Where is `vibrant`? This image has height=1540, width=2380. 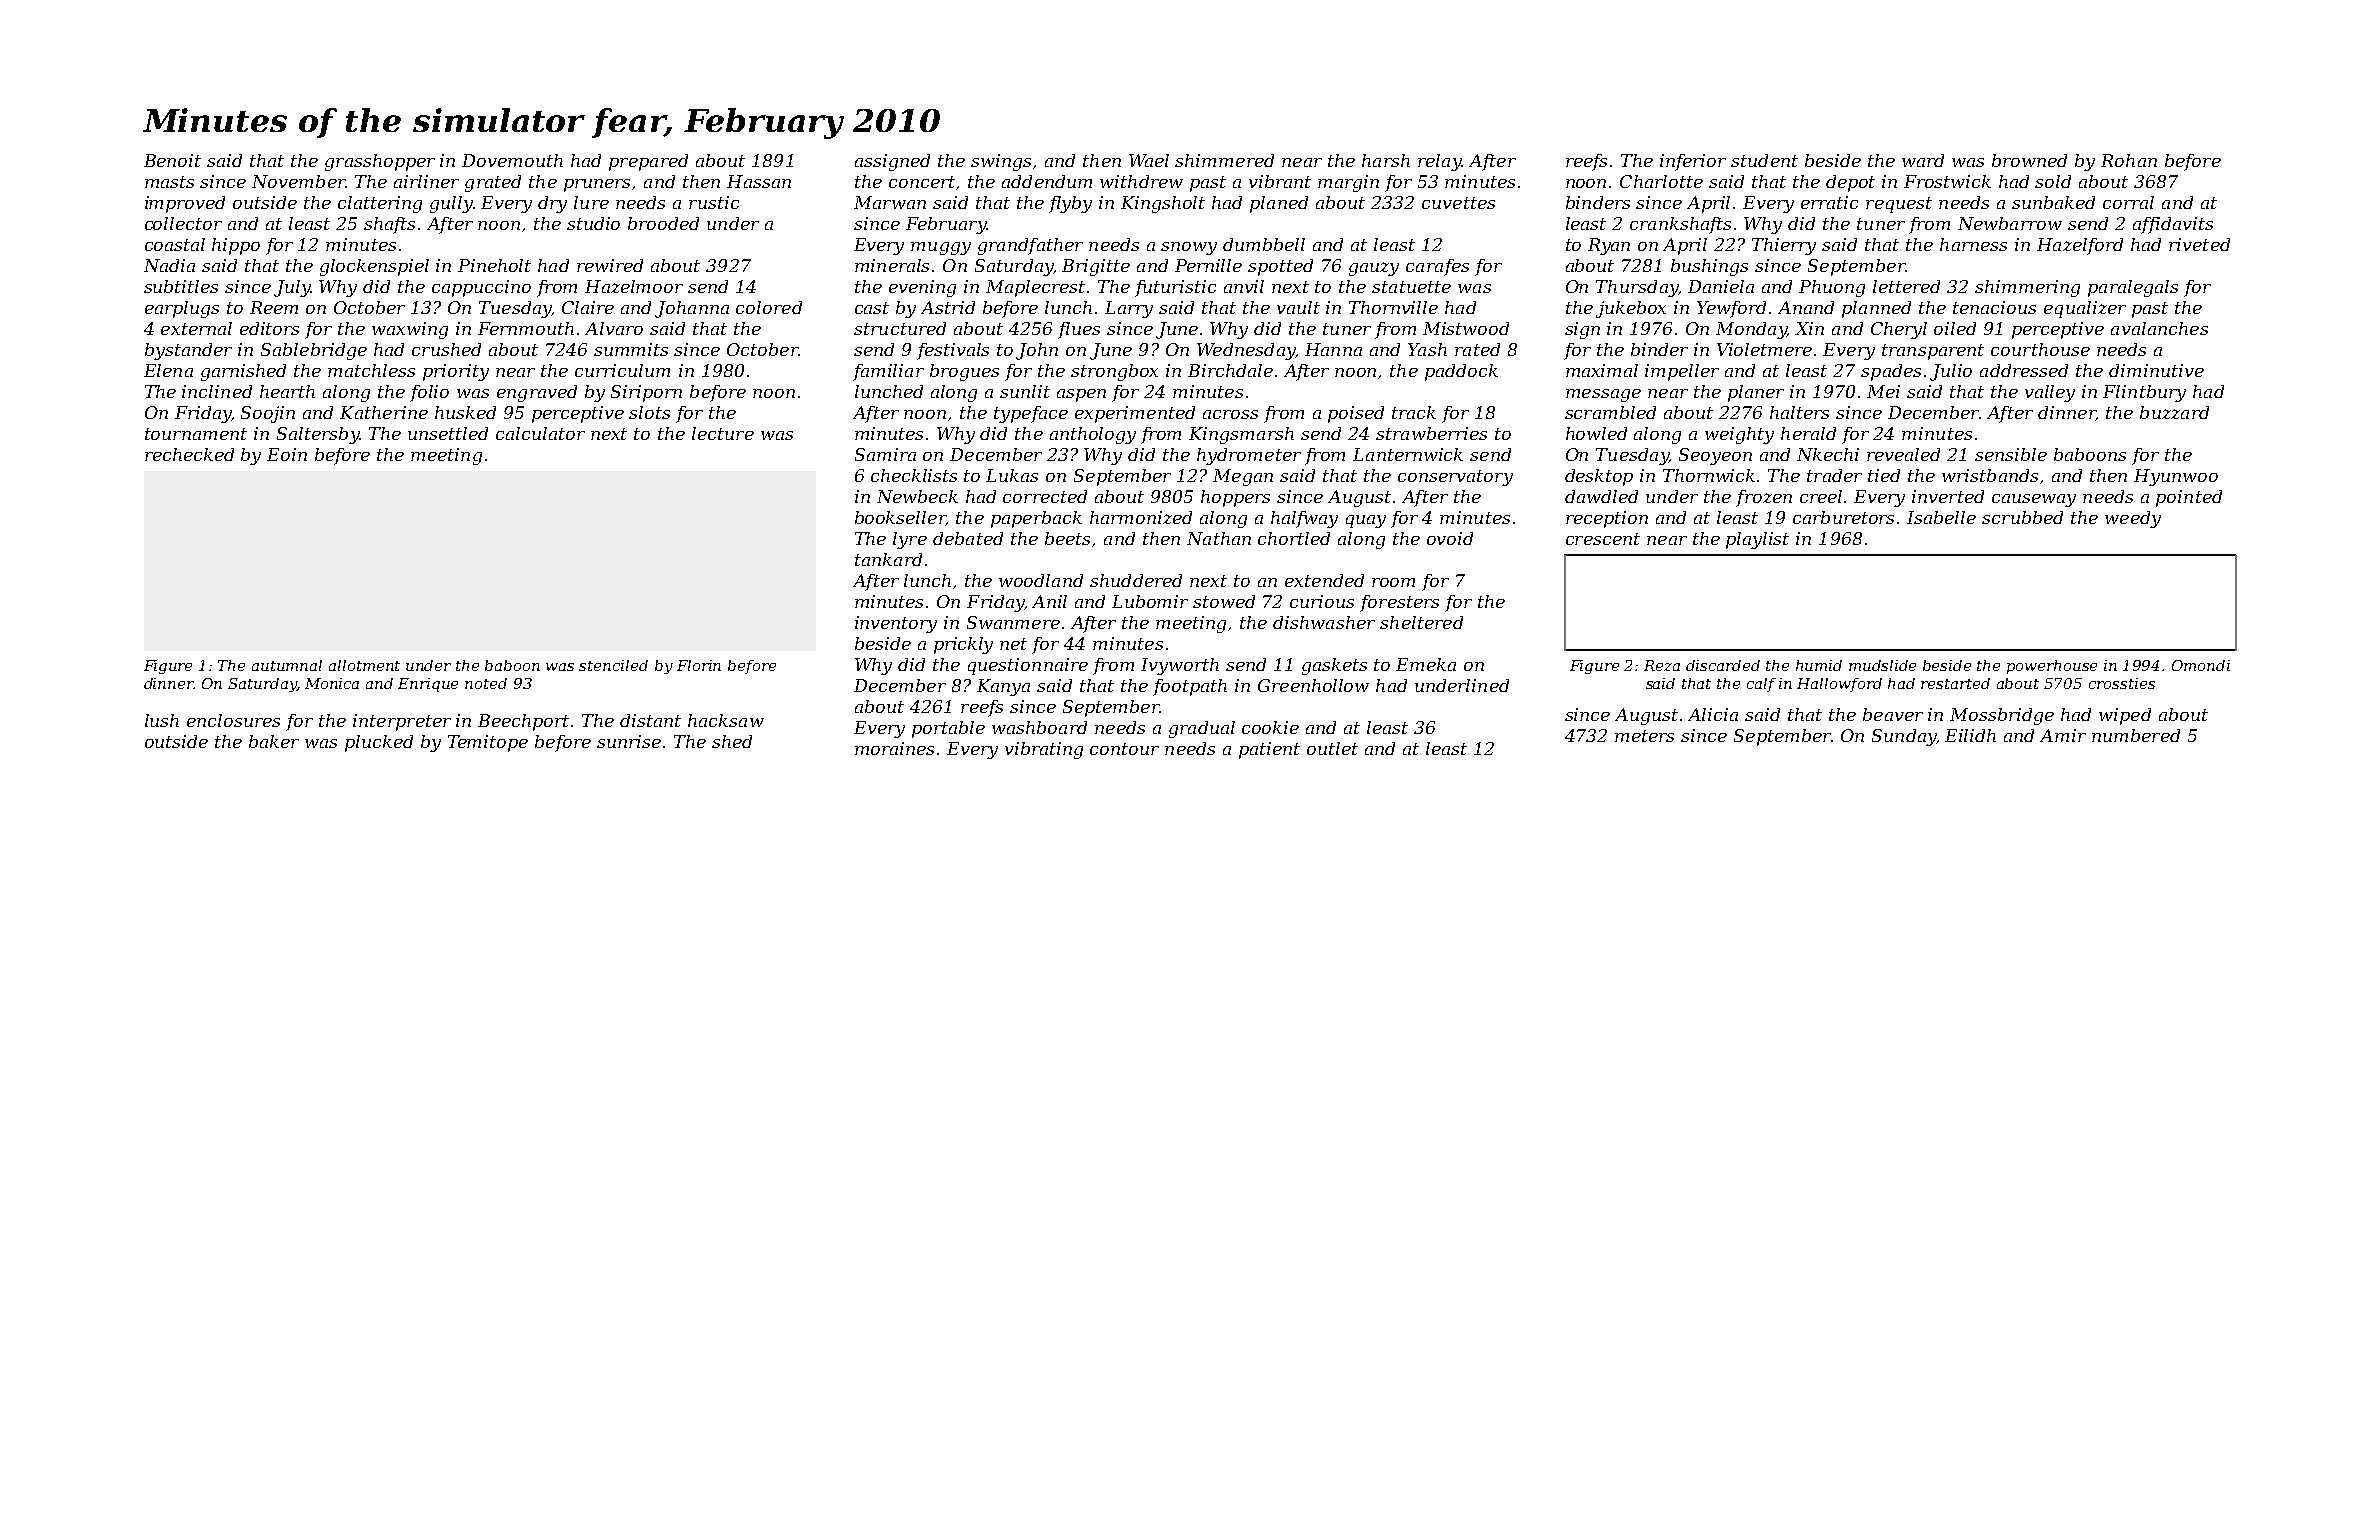 vibrant is located at coordinates (1280, 181).
